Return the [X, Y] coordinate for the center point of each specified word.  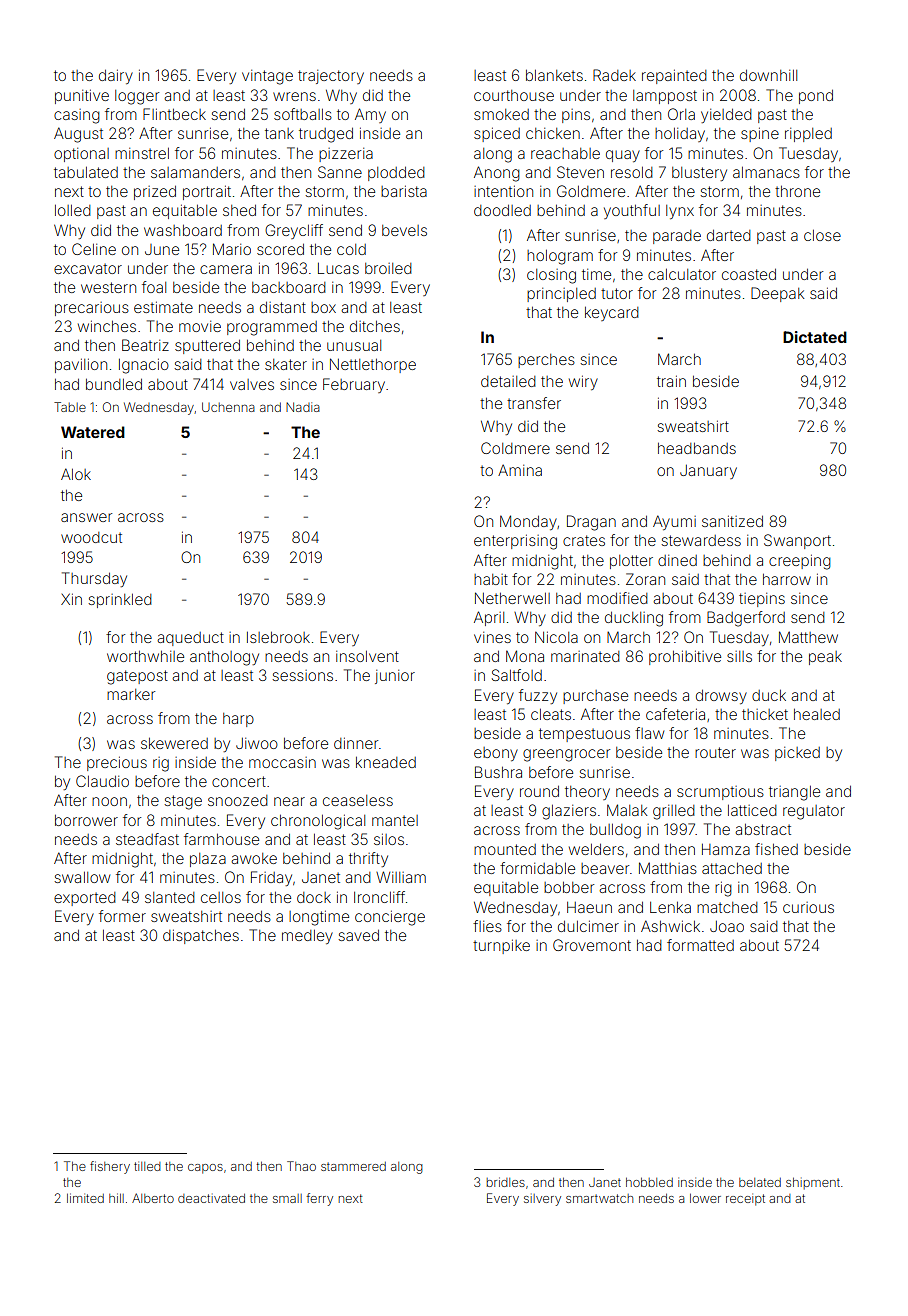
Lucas [338, 268]
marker [131, 694]
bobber [569, 887]
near [289, 801]
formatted [700, 945]
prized [155, 193]
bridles [506, 1182]
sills [739, 656]
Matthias [668, 868]
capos [205, 1169]
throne [797, 191]
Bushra [498, 772]
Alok [76, 474]
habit [491, 579]
